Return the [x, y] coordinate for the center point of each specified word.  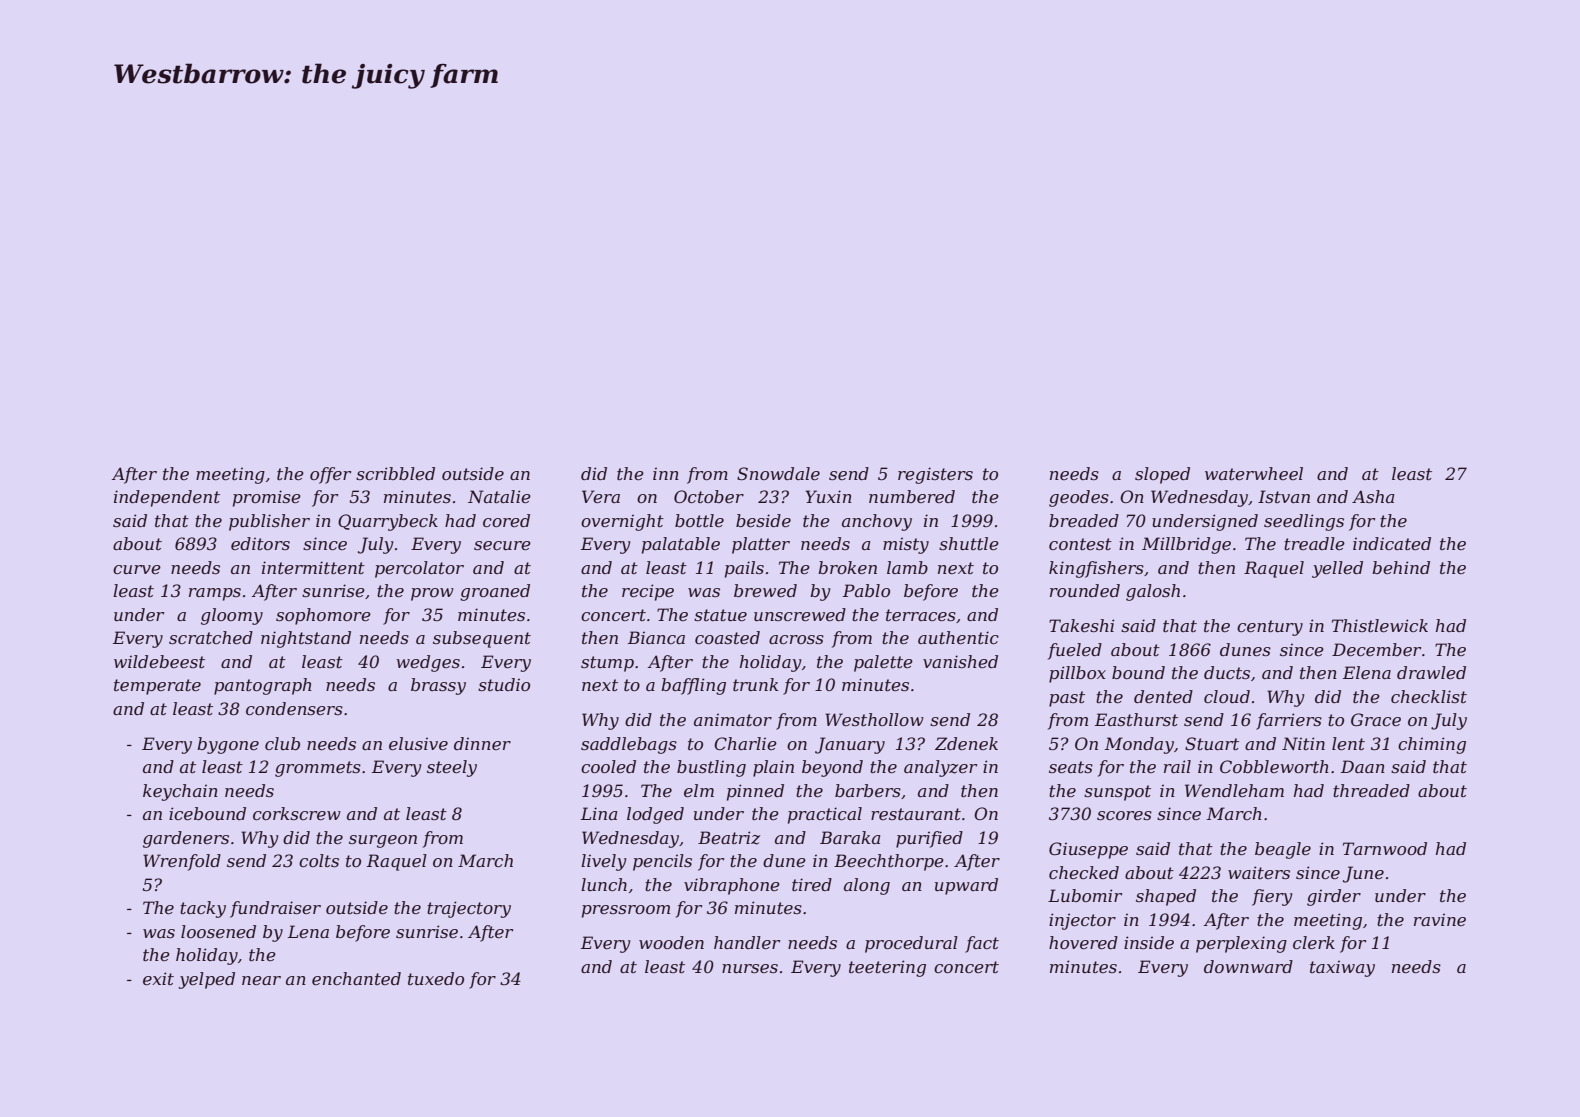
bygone [228, 745]
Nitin [1303, 743]
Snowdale [778, 473]
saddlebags [629, 745]
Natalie [499, 496]
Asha [1373, 496]
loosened [218, 931]
